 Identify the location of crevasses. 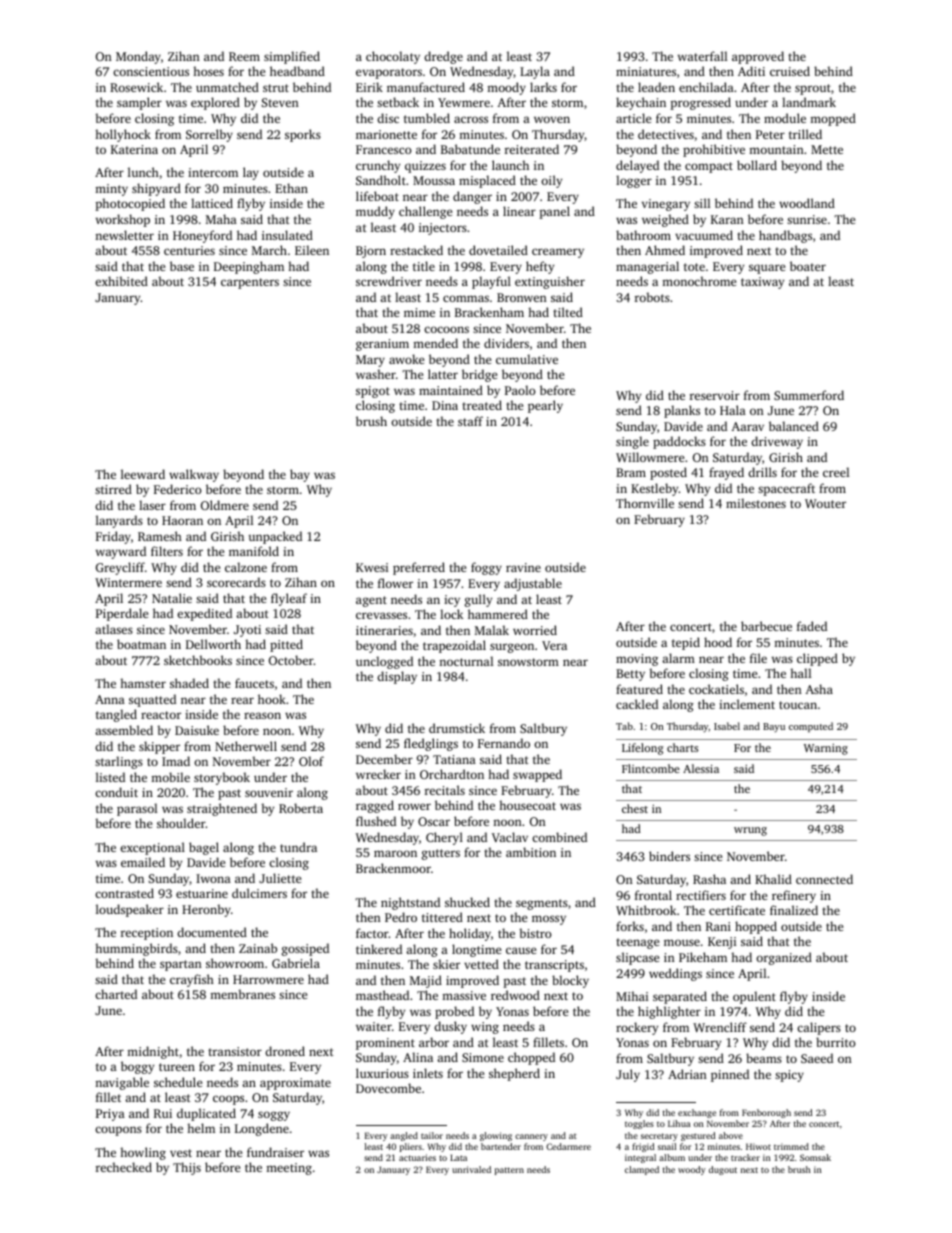
(381, 615).
